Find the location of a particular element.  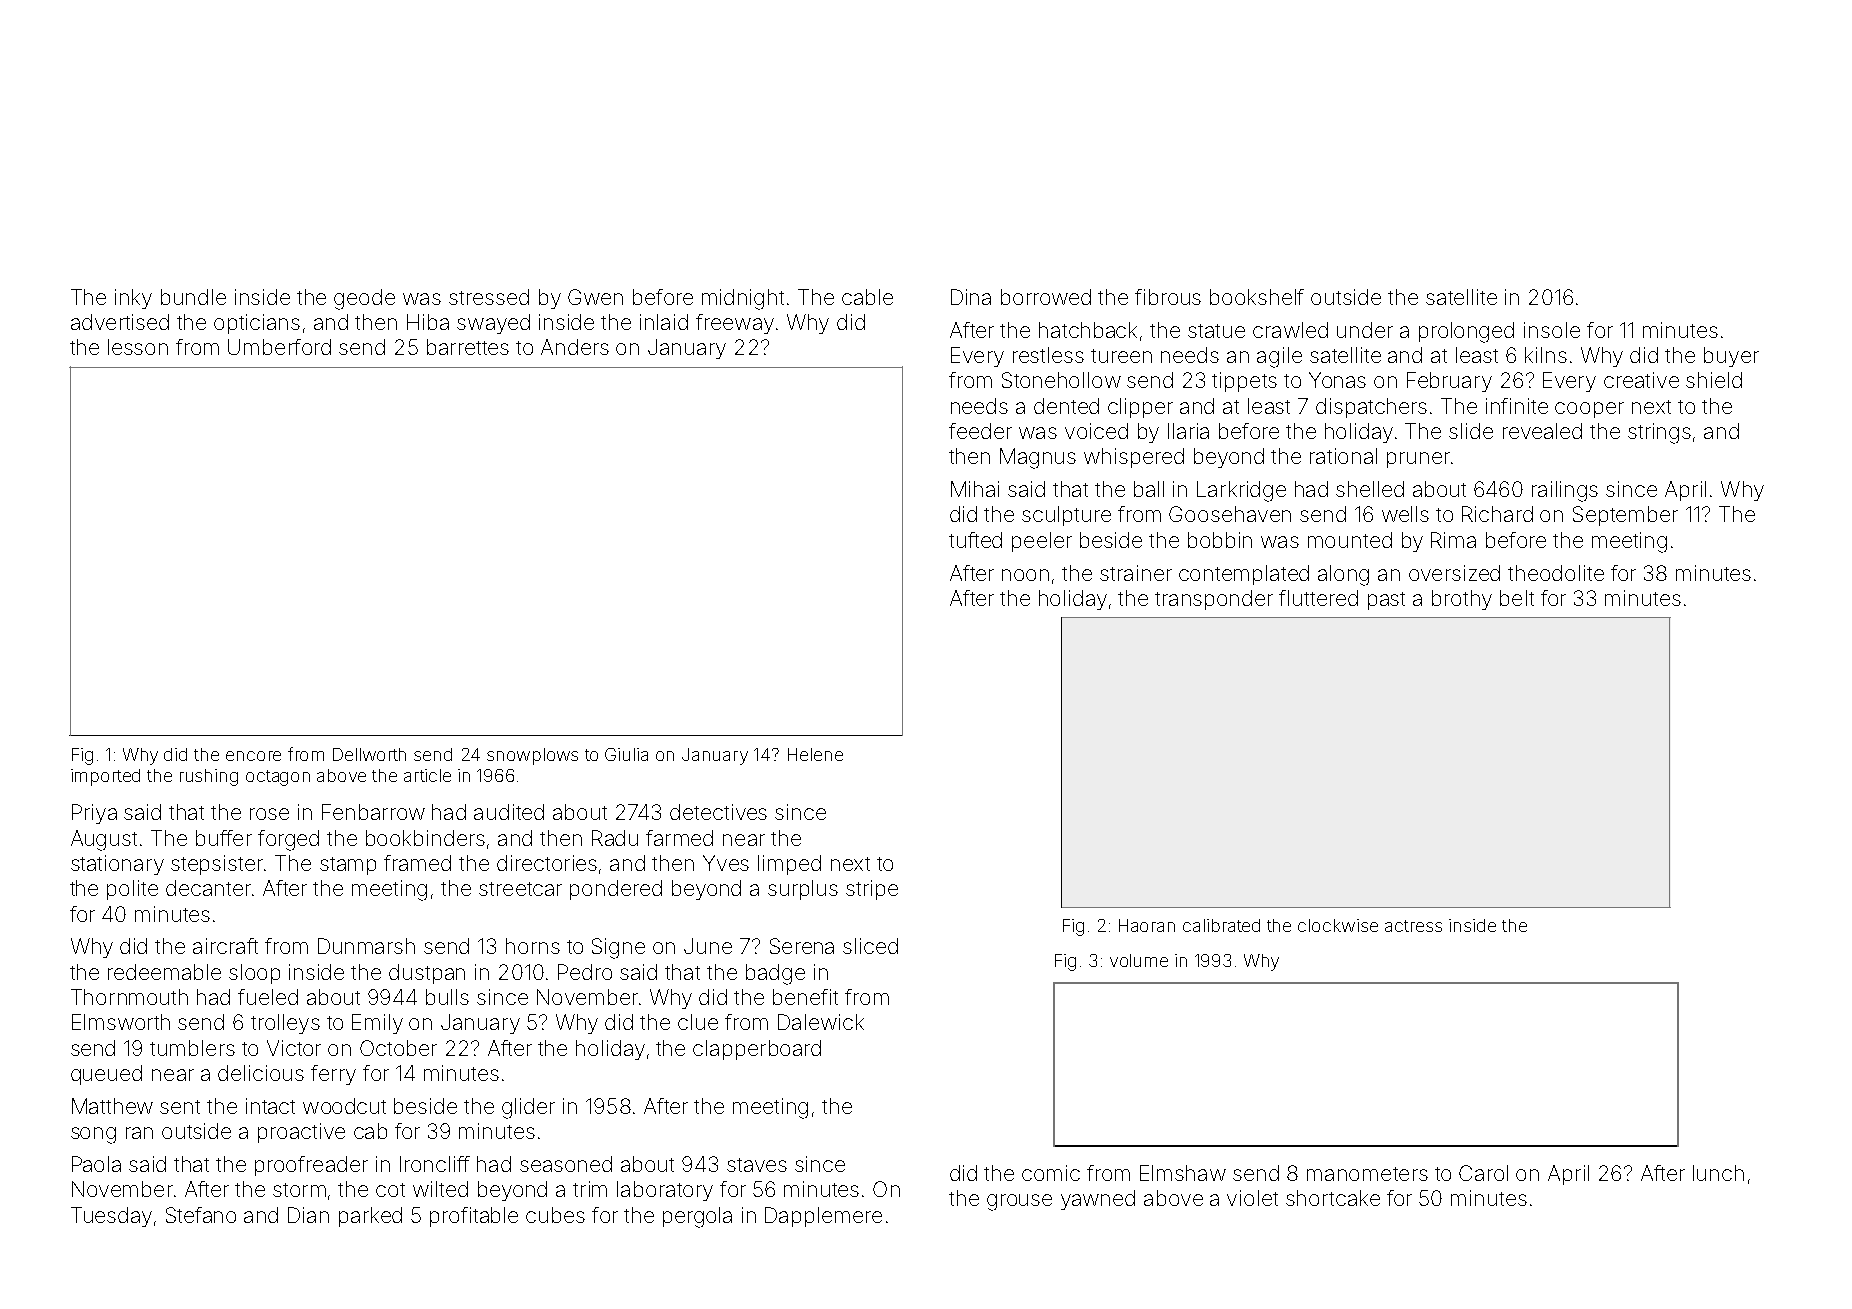

Stefano is located at coordinates (201, 1215).
